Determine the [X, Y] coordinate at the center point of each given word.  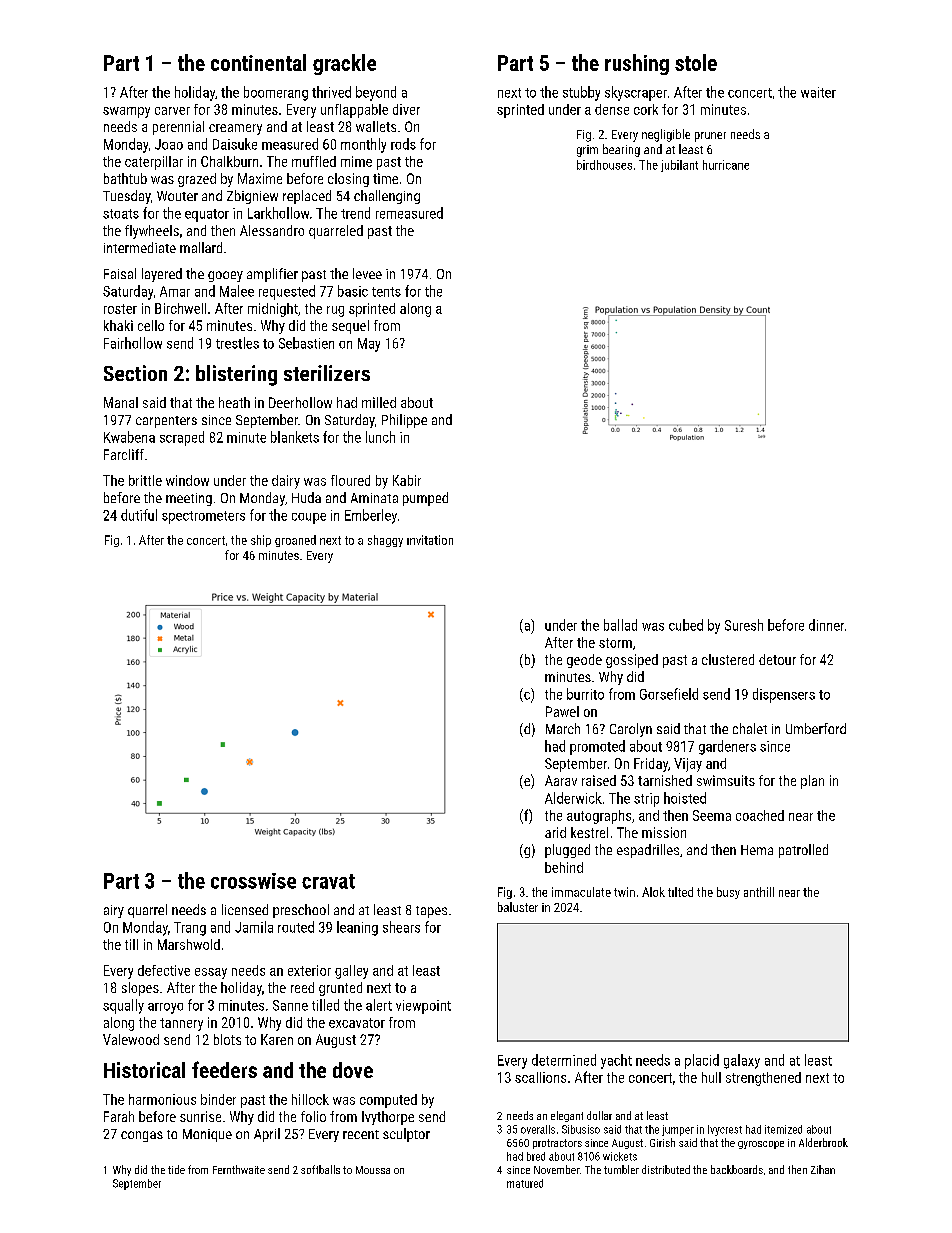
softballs [320, 1169]
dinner [826, 625]
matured [525, 1183]
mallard [201, 247]
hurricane [726, 165]
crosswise [253, 881]
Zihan [823, 1169]
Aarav [561, 780]
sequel [350, 327]
